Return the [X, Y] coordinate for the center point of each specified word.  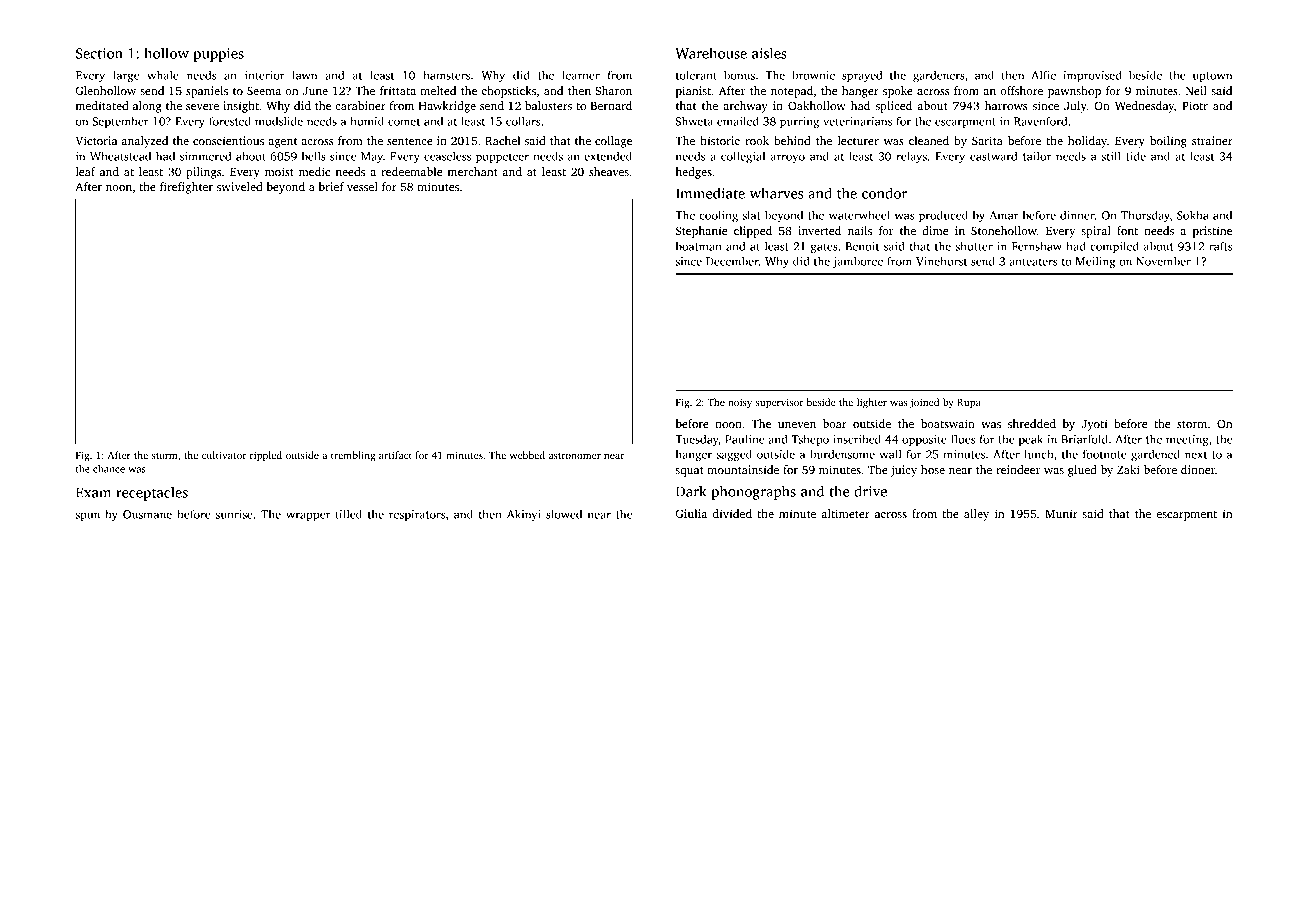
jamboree [858, 262]
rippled [266, 456]
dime [935, 230]
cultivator [224, 455]
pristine [1212, 232]
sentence [410, 141]
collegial [743, 157]
